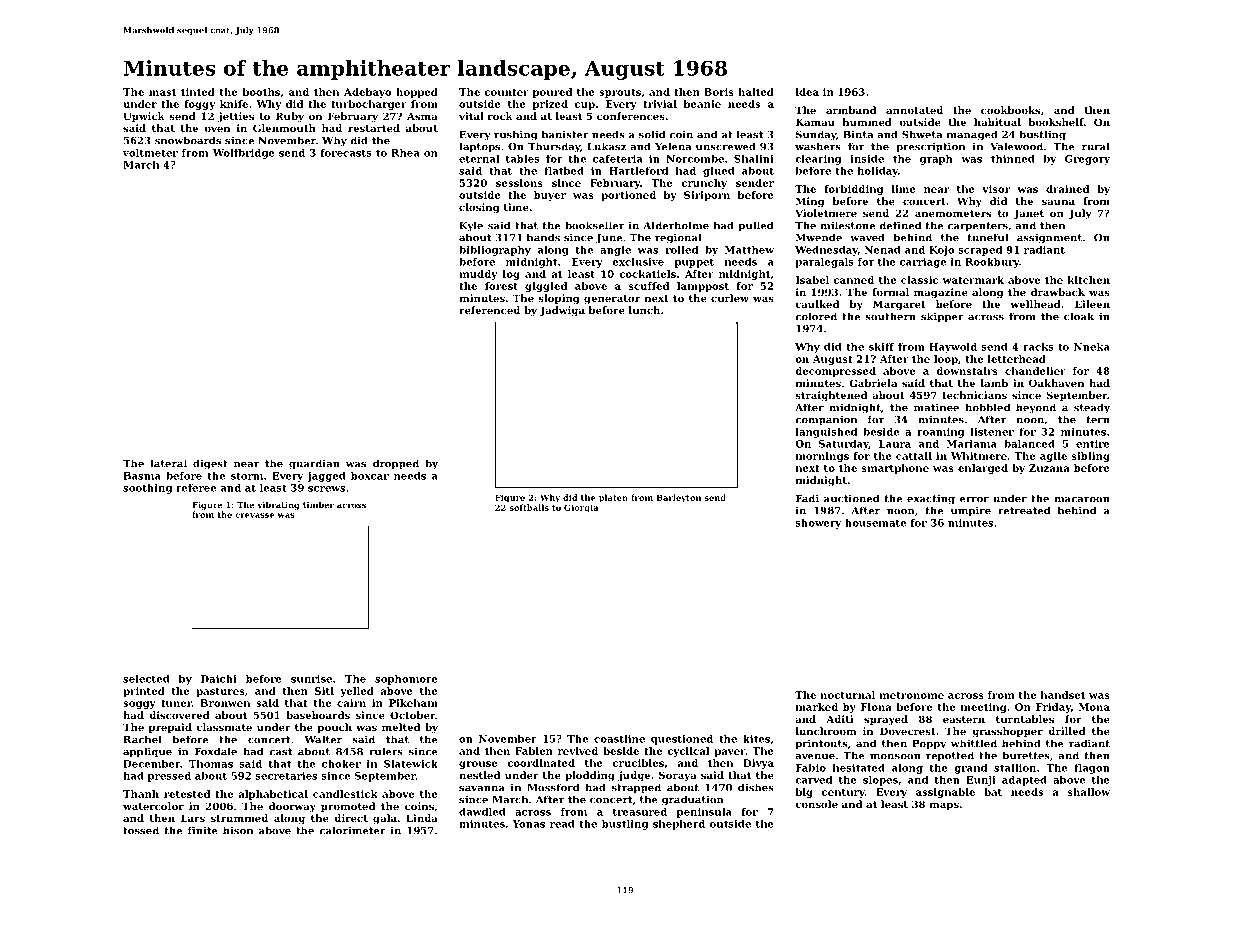 This image has height=952, width=1233. What do you see at coordinates (479, 147) in the image?
I see `laptops` at bounding box center [479, 147].
